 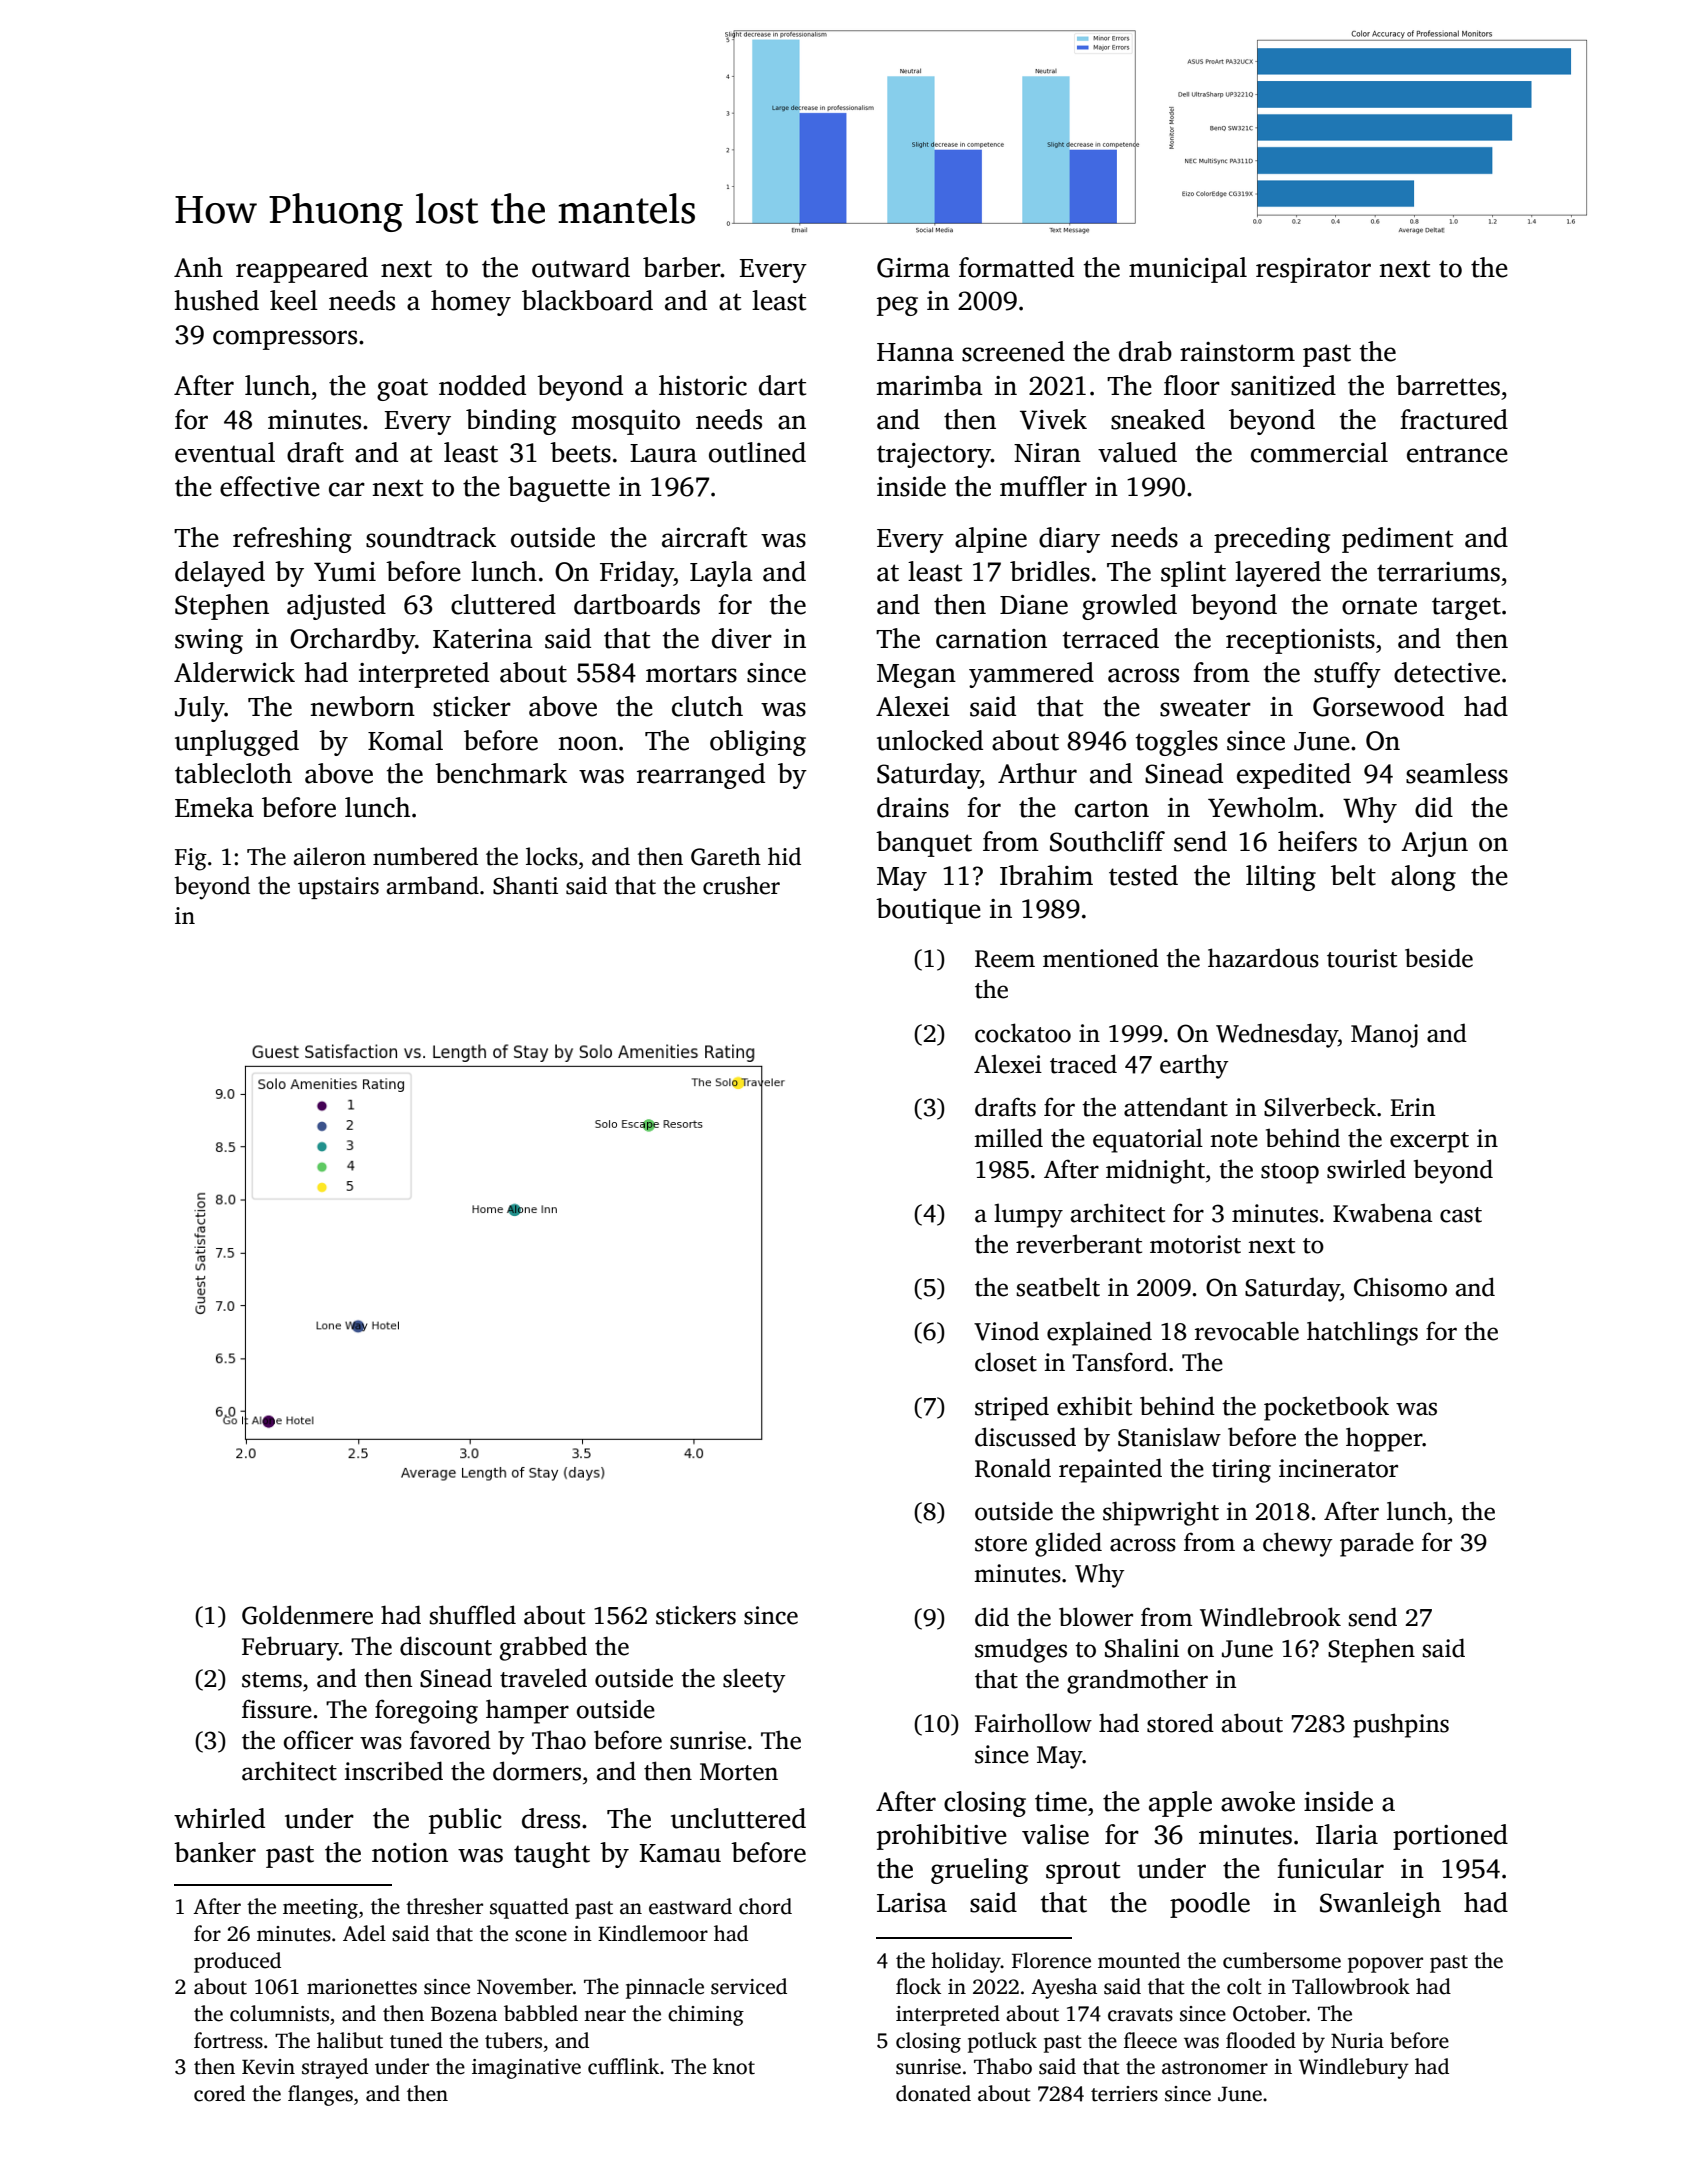 I want to click on sanitized, so click(x=1283, y=385).
